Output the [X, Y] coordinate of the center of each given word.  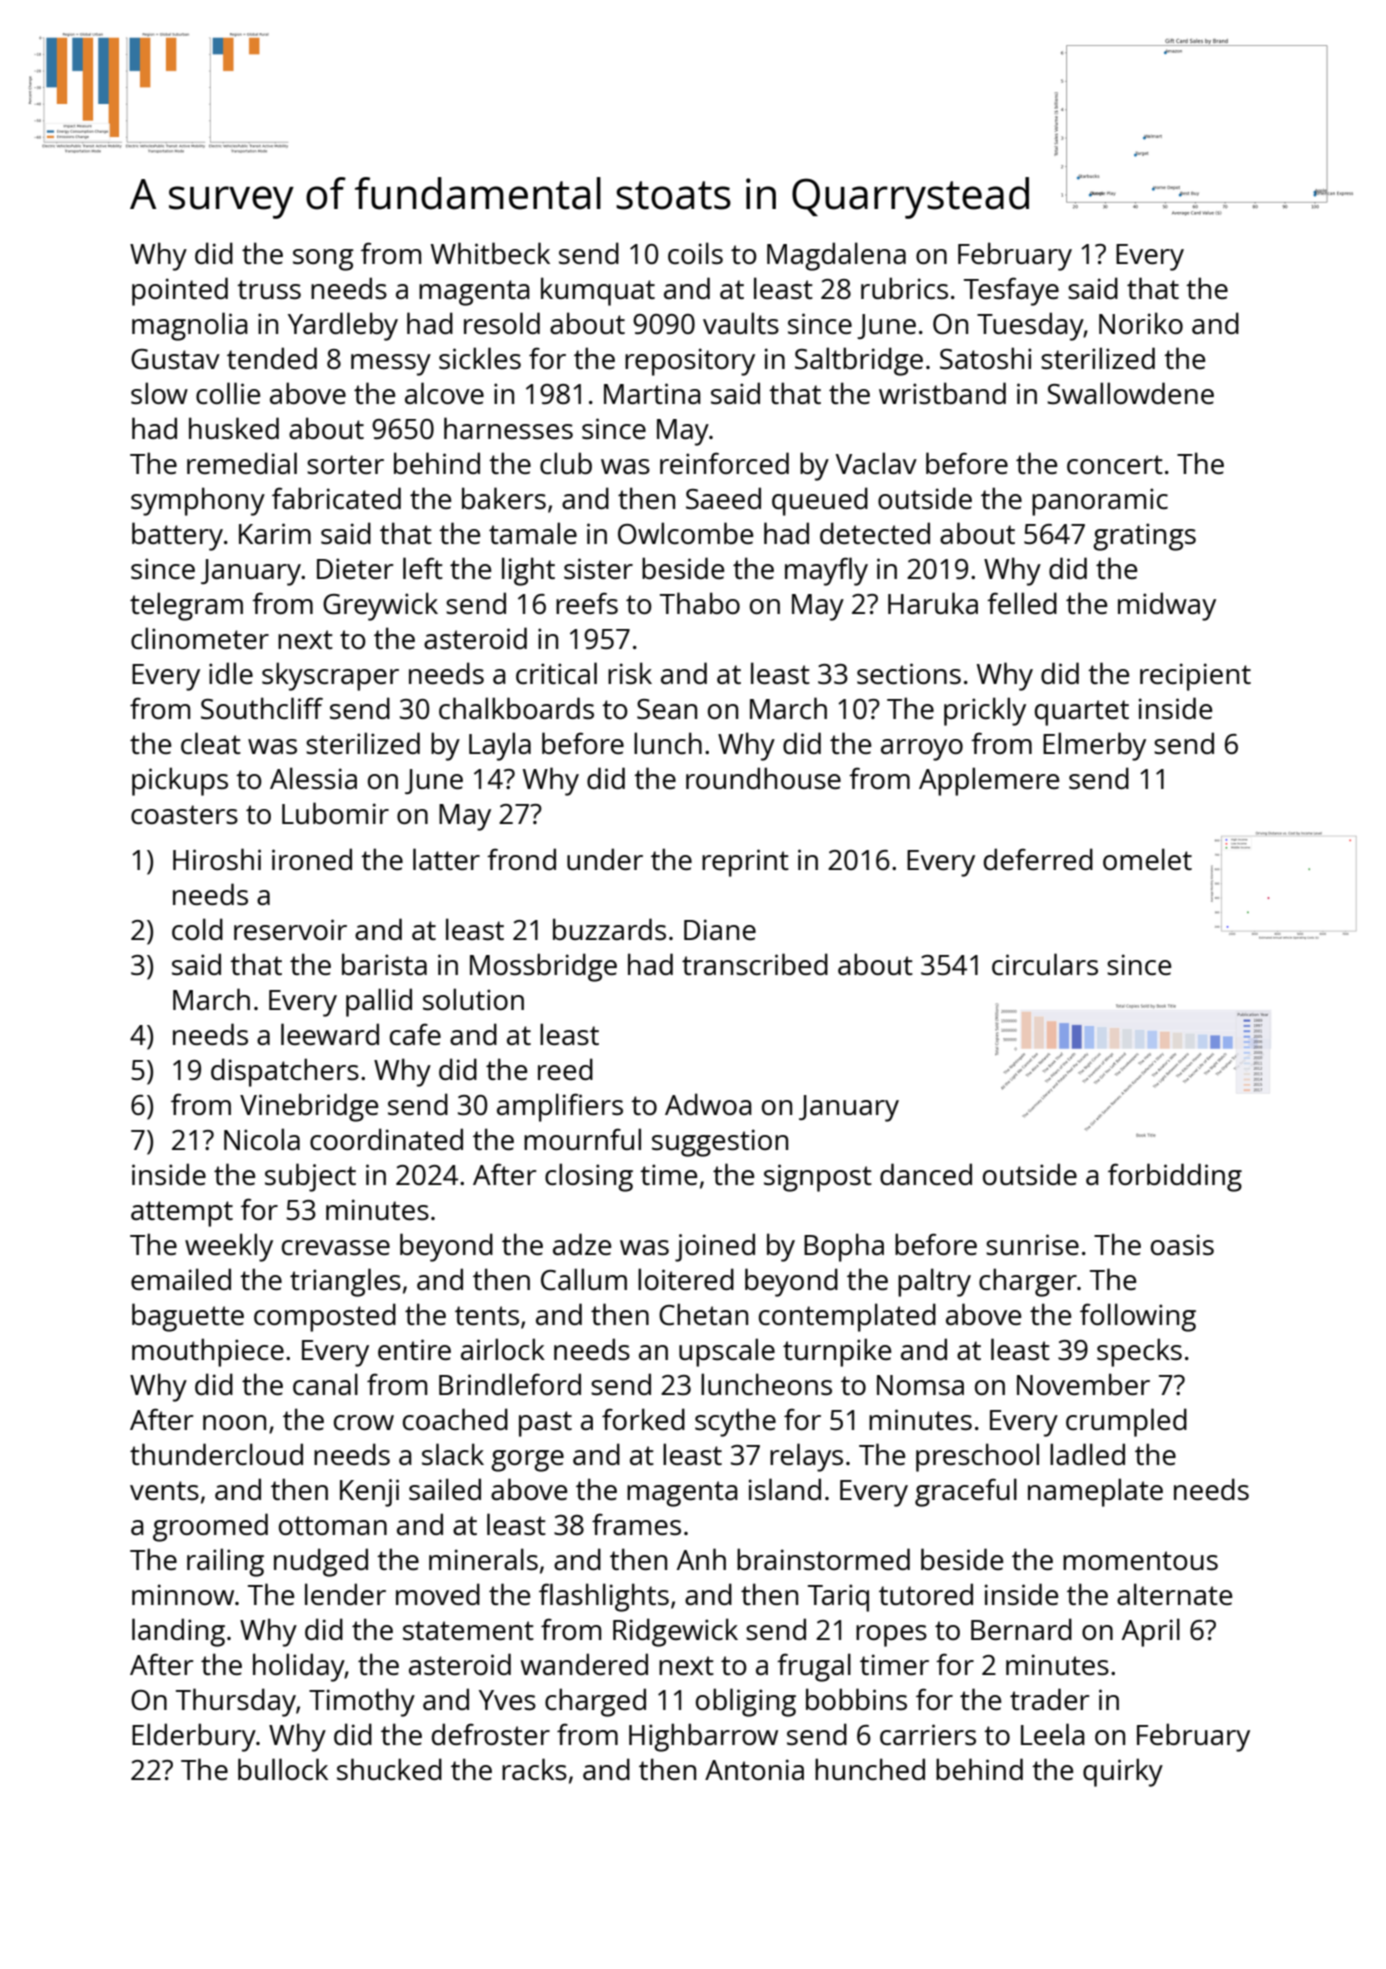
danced [926, 1174]
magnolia [190, 326]
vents [164, 1490]
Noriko [1141, 323]
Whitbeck [490, 253]
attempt [182, 1214]
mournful [582, 1139]
